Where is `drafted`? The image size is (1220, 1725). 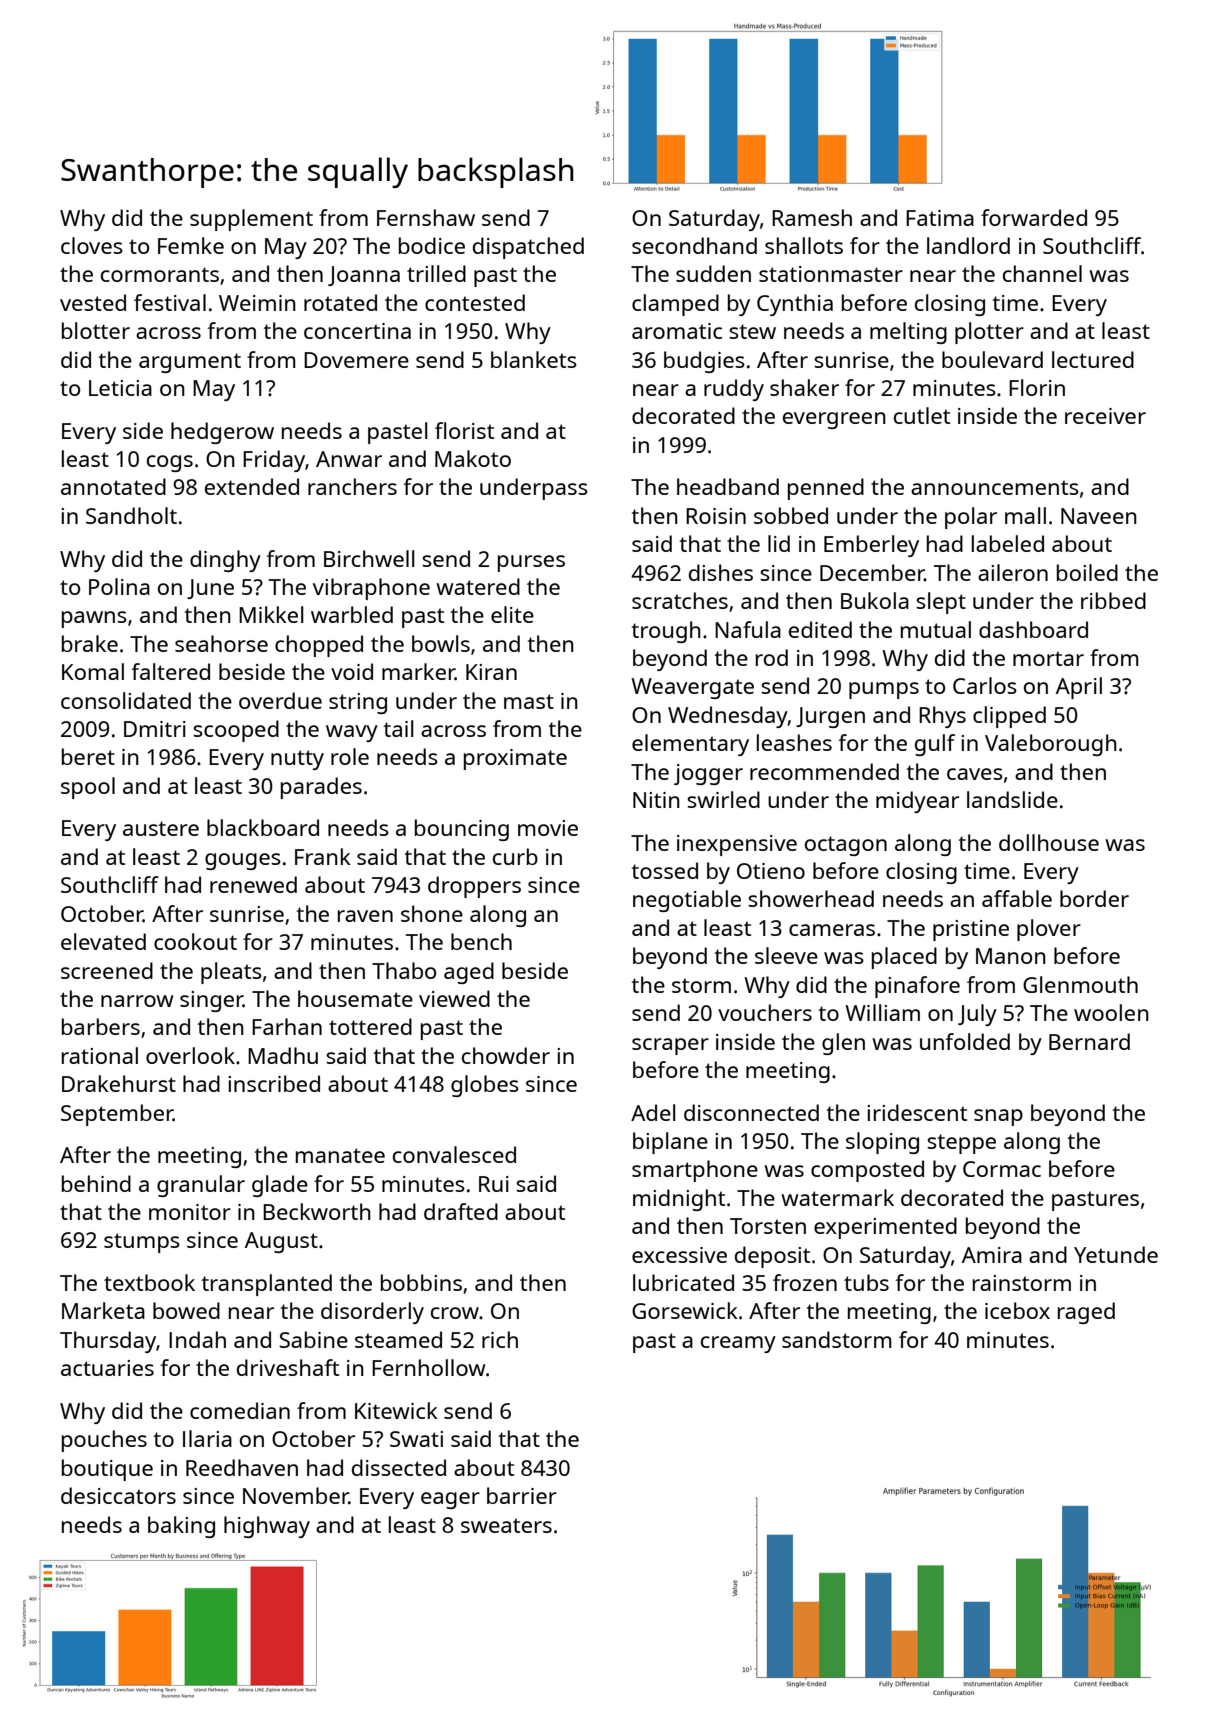
drafted is located at coordinates (461, 1211).
